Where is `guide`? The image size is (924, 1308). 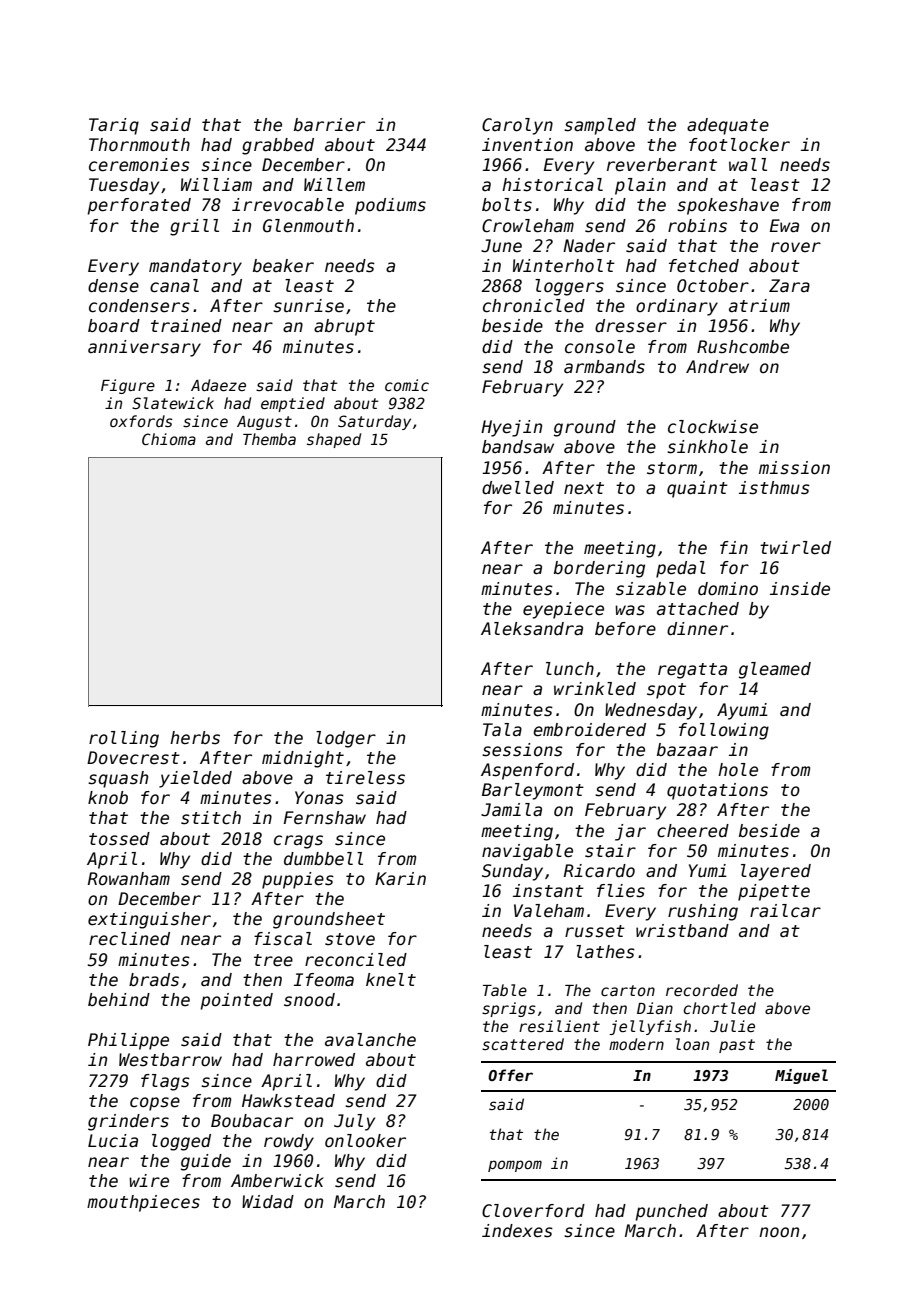 guide is located at coordinates (206, 1162).
